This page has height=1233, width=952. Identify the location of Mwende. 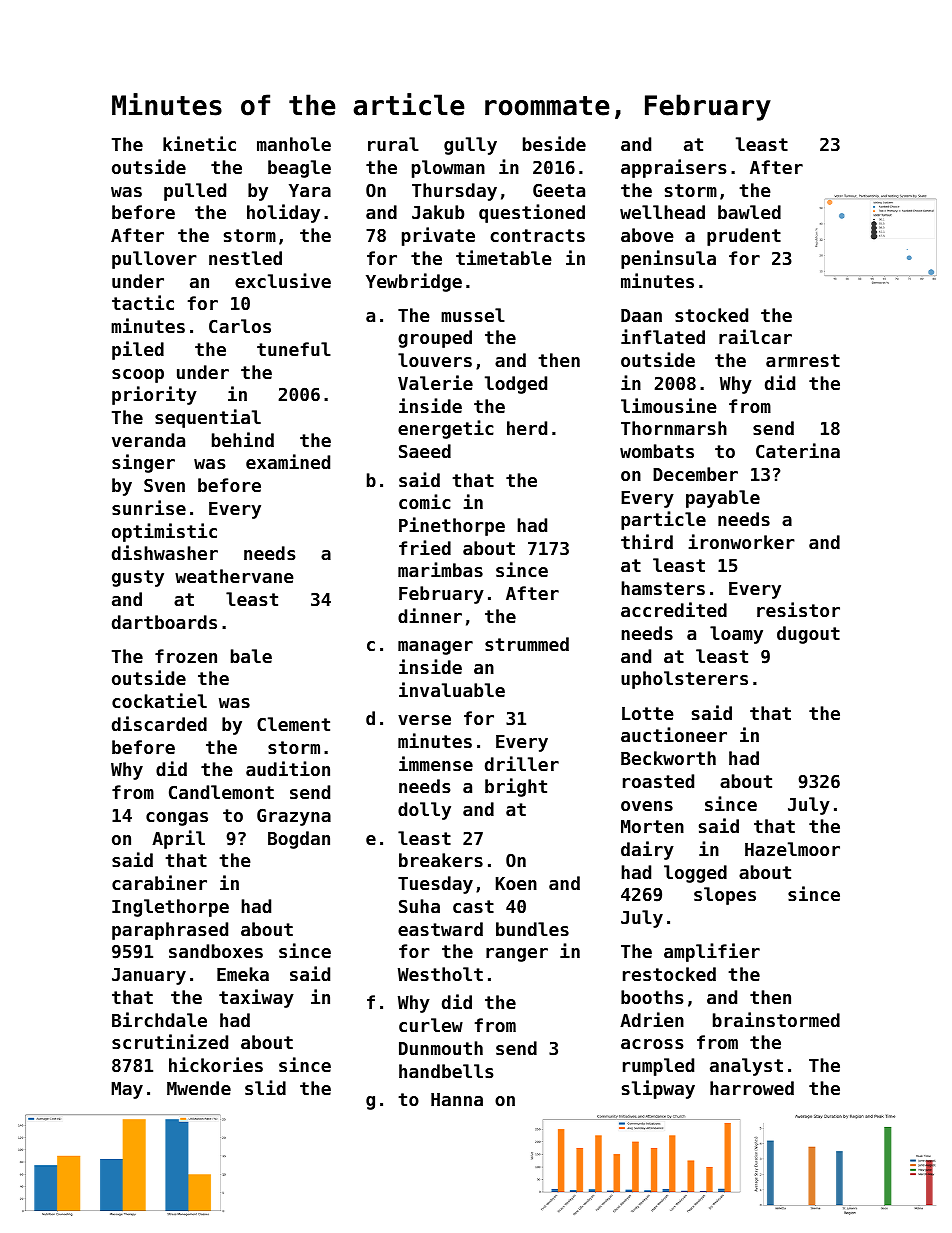
(199, 1088).
